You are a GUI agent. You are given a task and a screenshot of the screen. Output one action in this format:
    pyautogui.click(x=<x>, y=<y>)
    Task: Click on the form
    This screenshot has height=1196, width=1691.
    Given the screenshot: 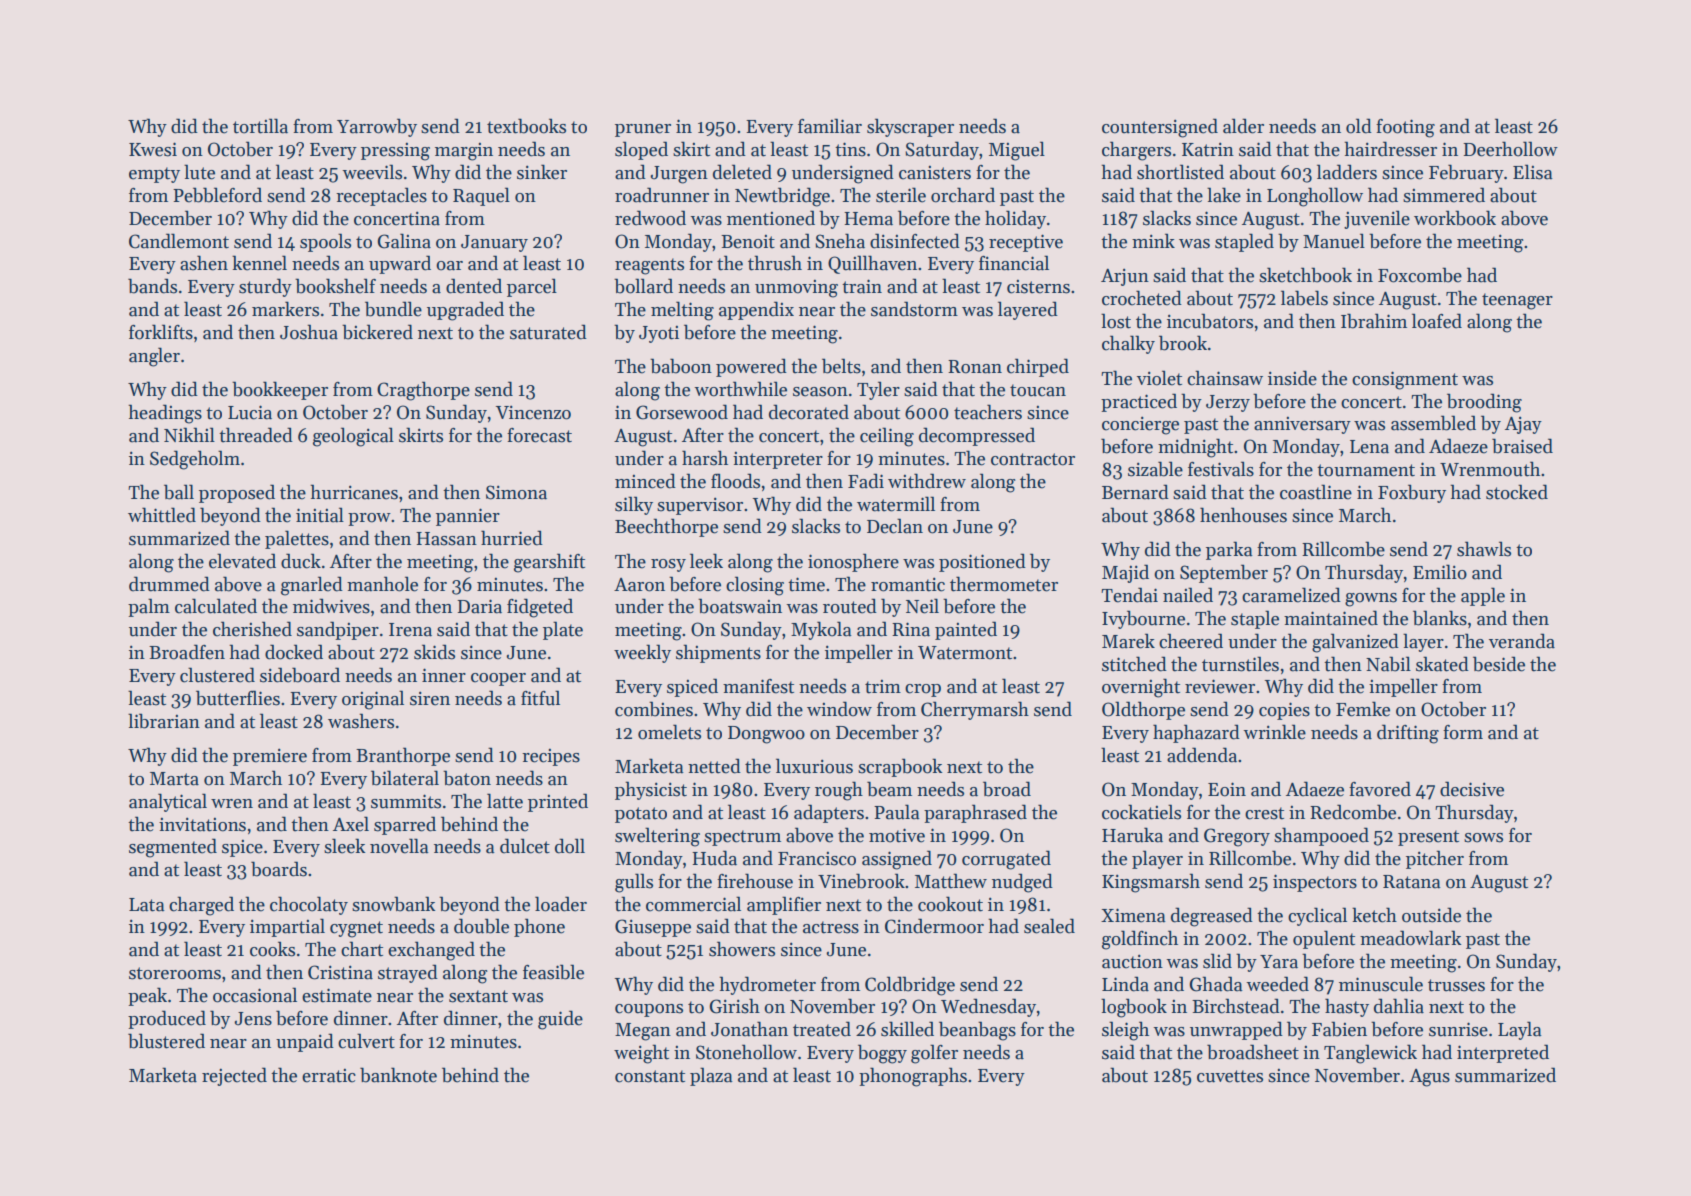 What is the action you would take?
    pyautogui.click(x=1463, y=732)
